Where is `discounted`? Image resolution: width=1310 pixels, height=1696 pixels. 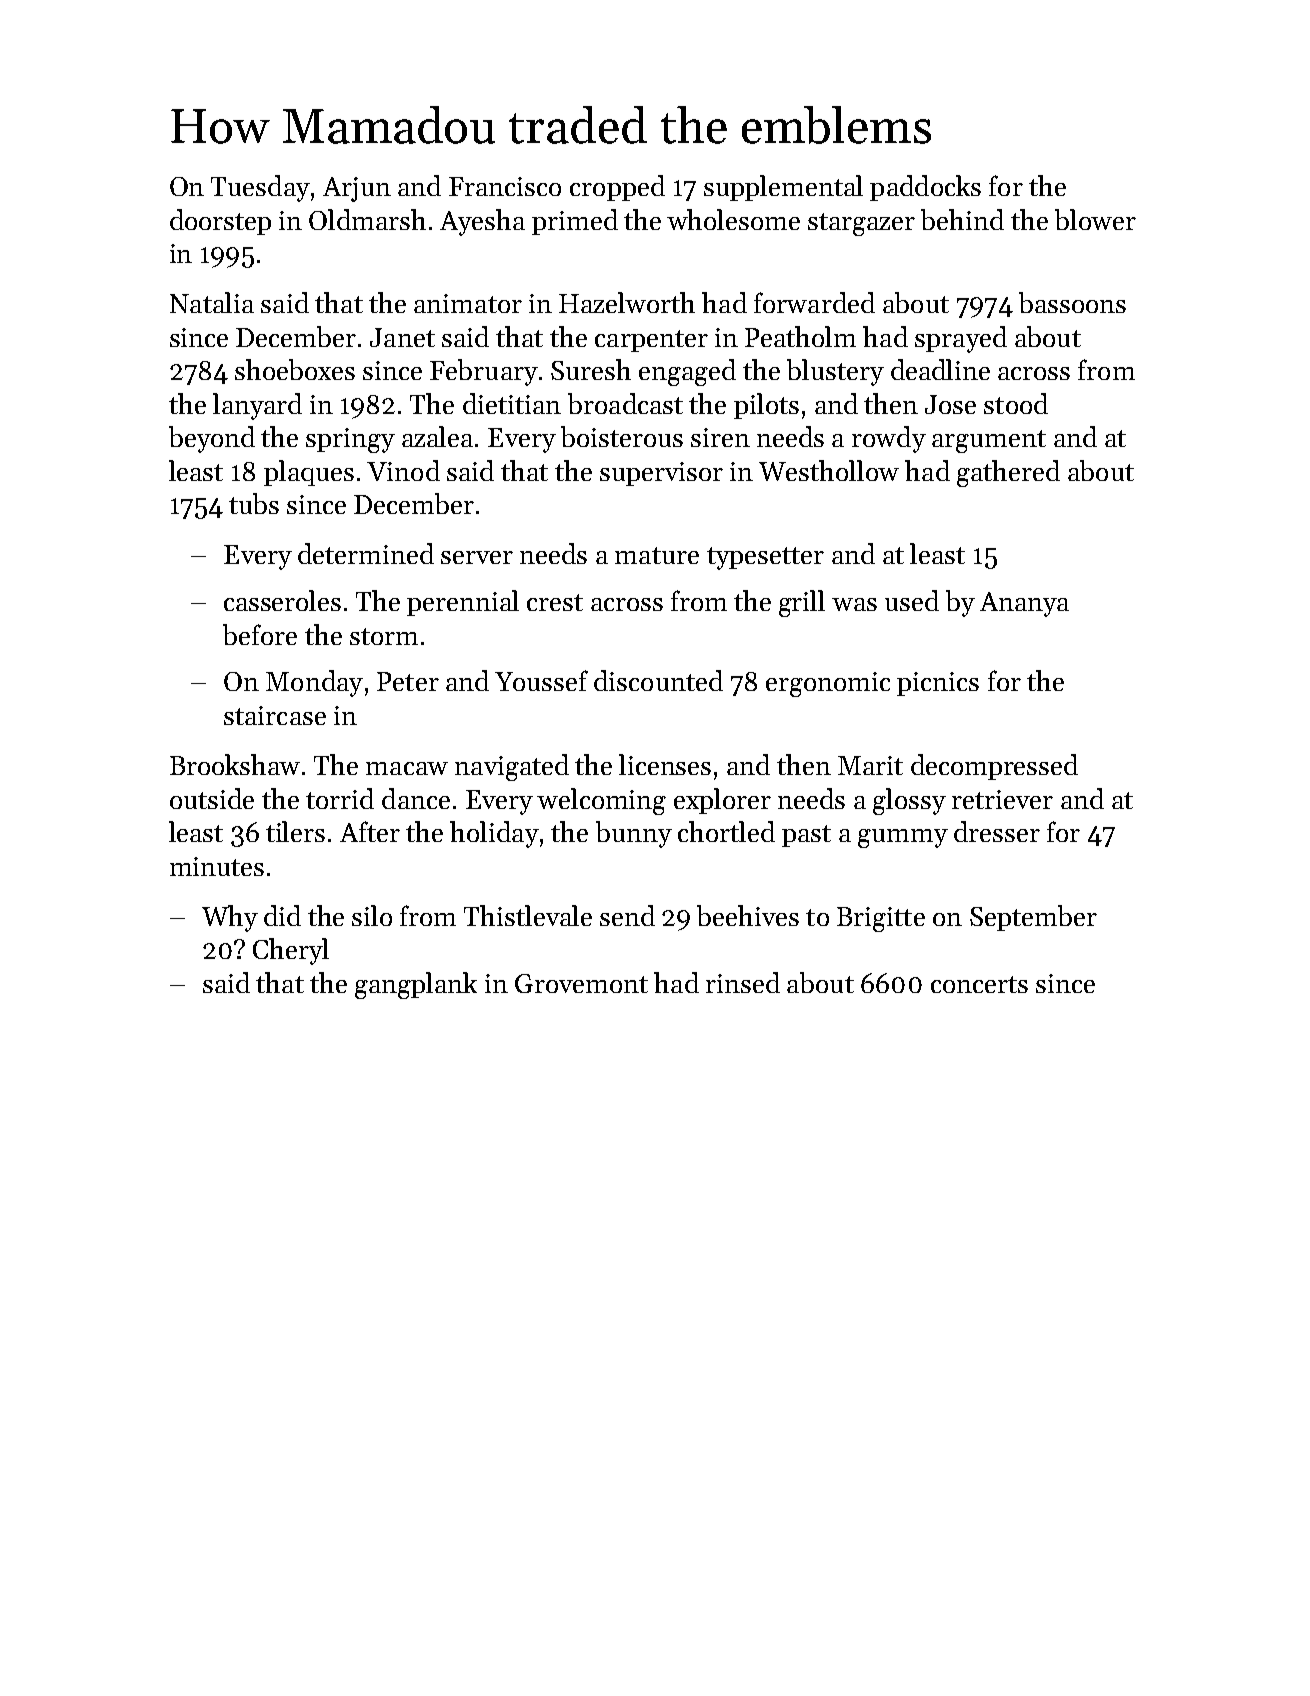 discounted is located at coordinates (658, 680).
